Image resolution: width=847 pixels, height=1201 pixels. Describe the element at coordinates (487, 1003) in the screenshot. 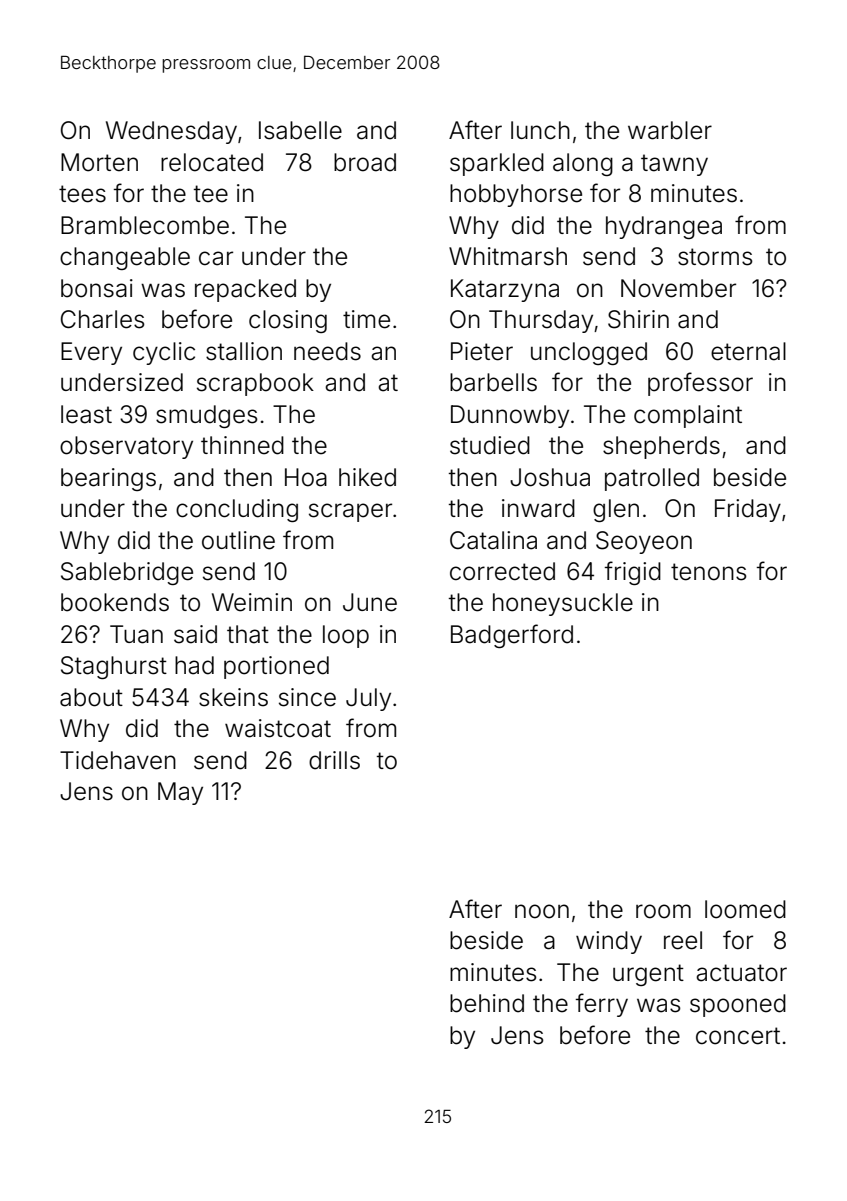

I see `behind` at that location.
